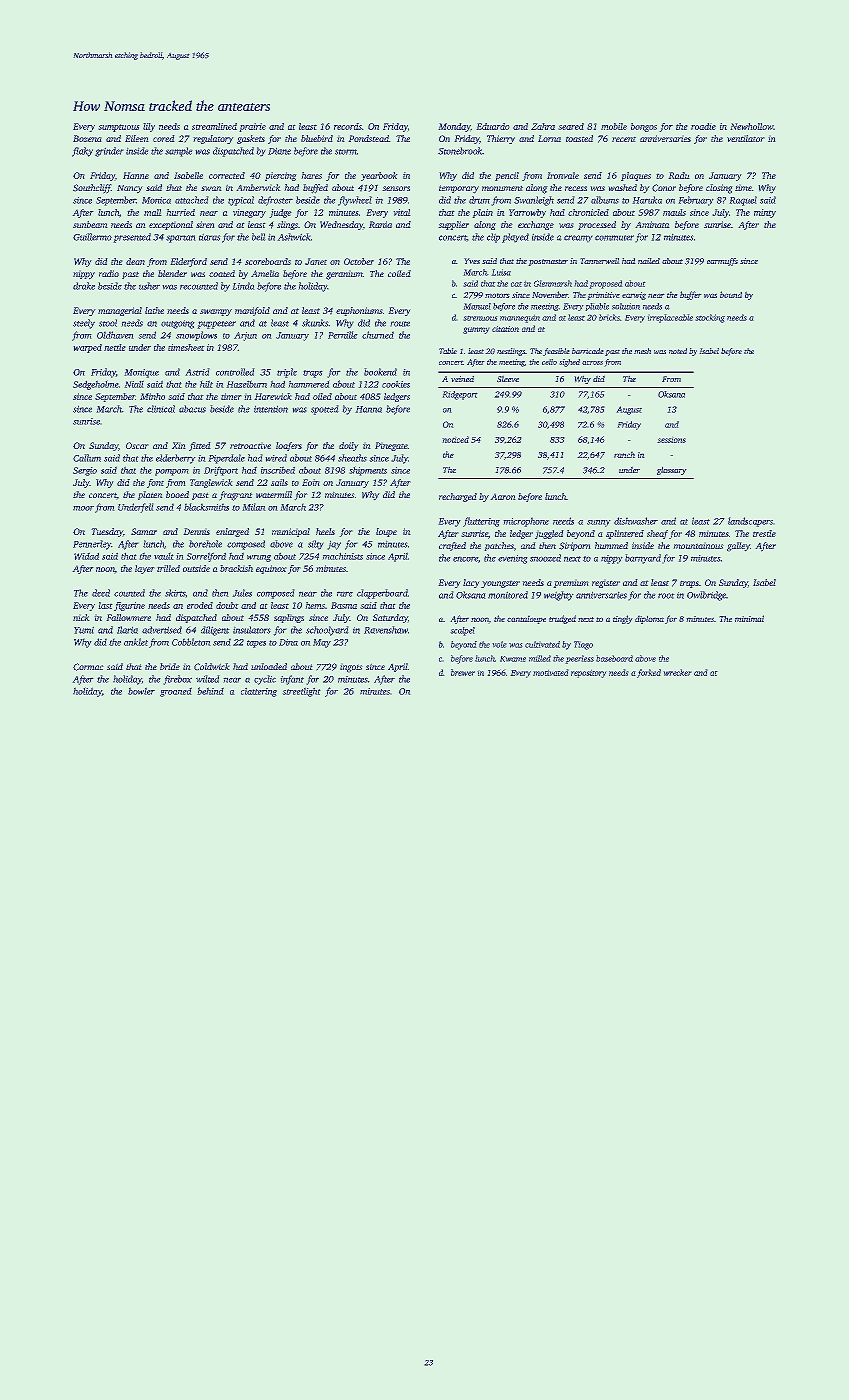 The height and width of the screenshot is (1400, 849). Describe the element at coordinates (380, 372) in the screenshot. I see `bookend` at that location.
